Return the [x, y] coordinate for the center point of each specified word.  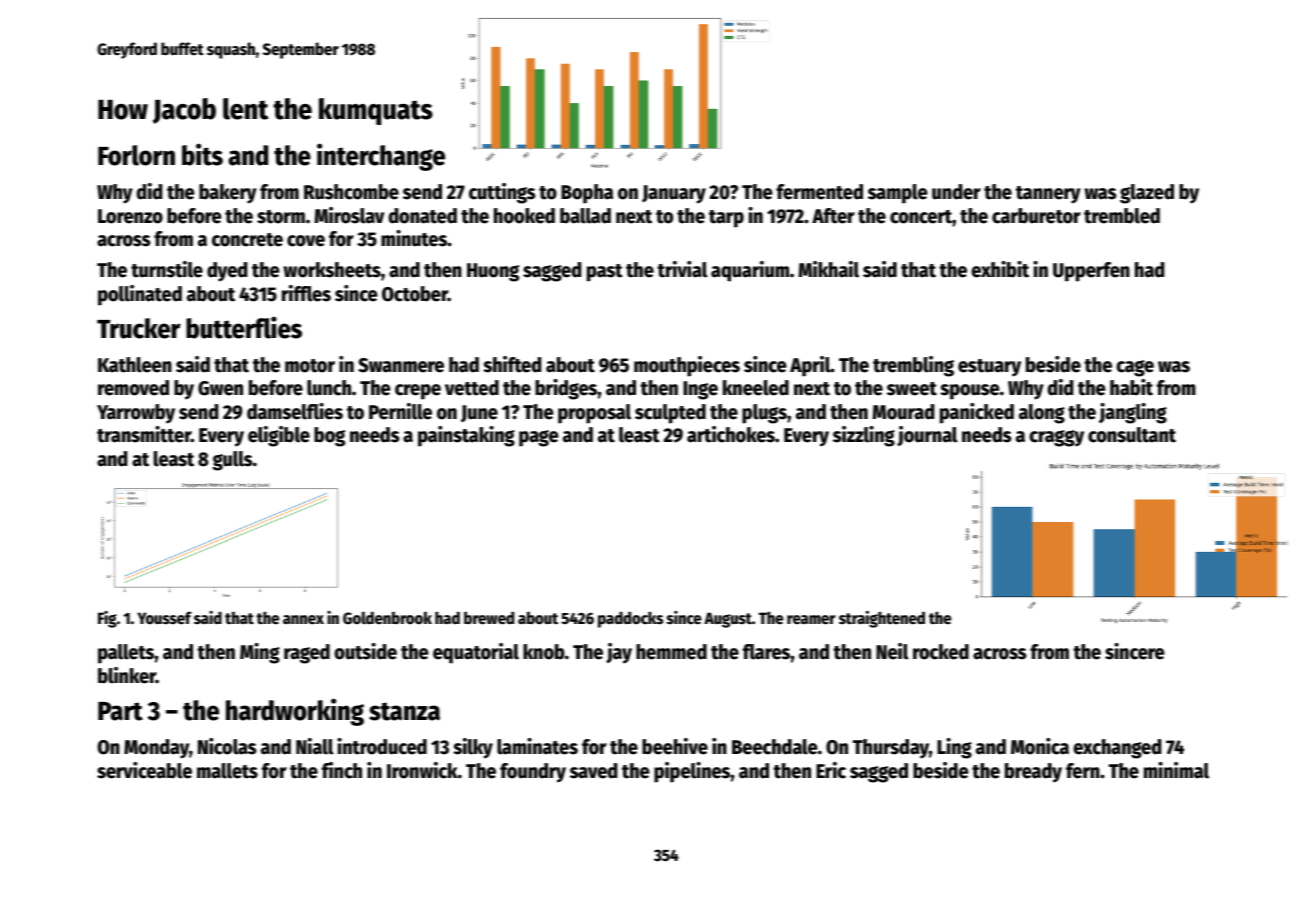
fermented [819, 192]
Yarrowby [136, 414]
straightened [882, 619]
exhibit [1000, 269]
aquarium [750, 271]
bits [202, 154]
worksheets [332, 270]
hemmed [671, 652]
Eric [831, 770]
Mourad [903, 412]
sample [898, 194]
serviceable [144, 770]
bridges [566, 389]
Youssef [164, 618]
